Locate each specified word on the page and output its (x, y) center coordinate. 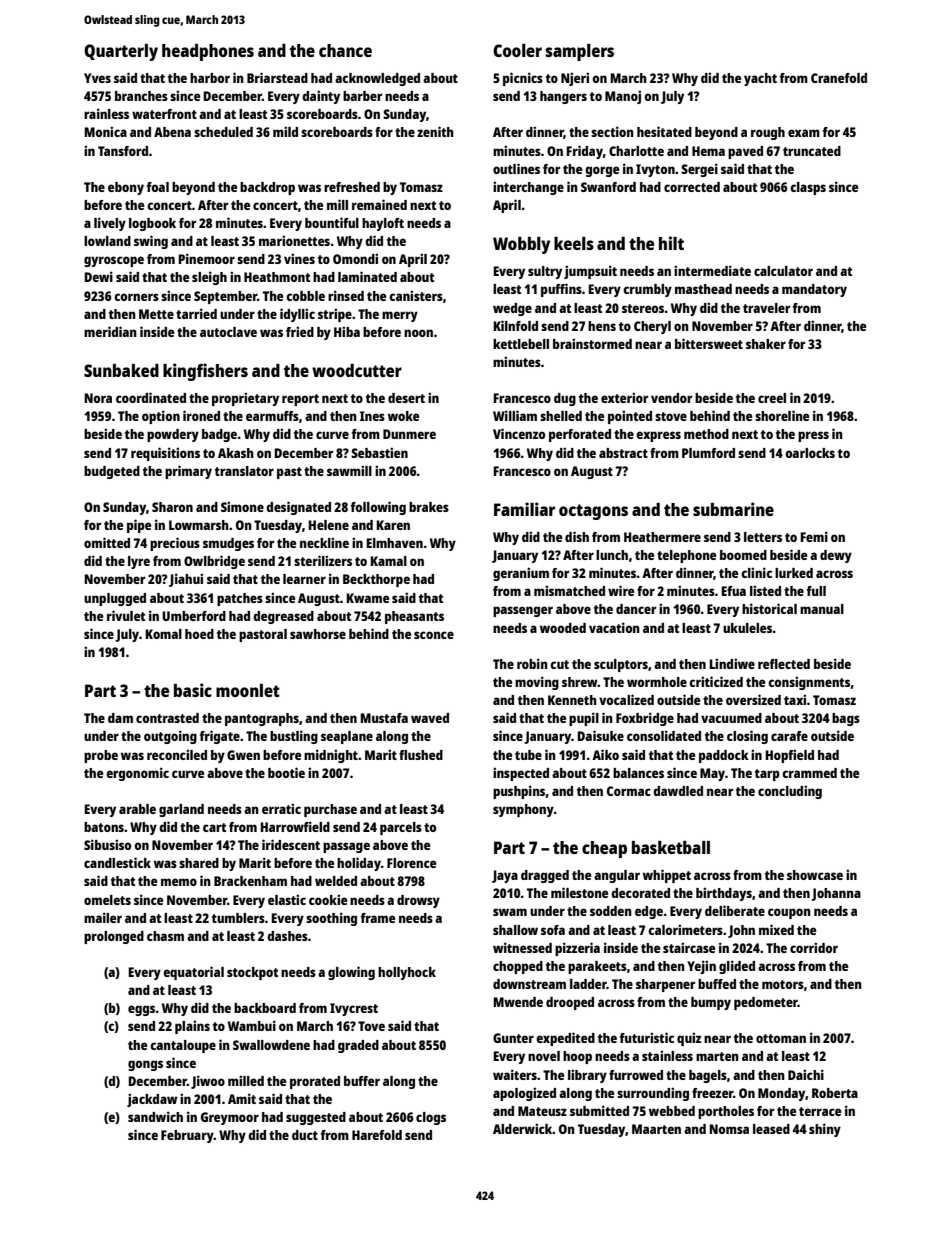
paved (745, 152)
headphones (208, 52)
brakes (429, 507)
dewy (836, 556)
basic (193, 690)
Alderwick (523, 1128)
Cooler (517, 50)
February (187, 1136)
